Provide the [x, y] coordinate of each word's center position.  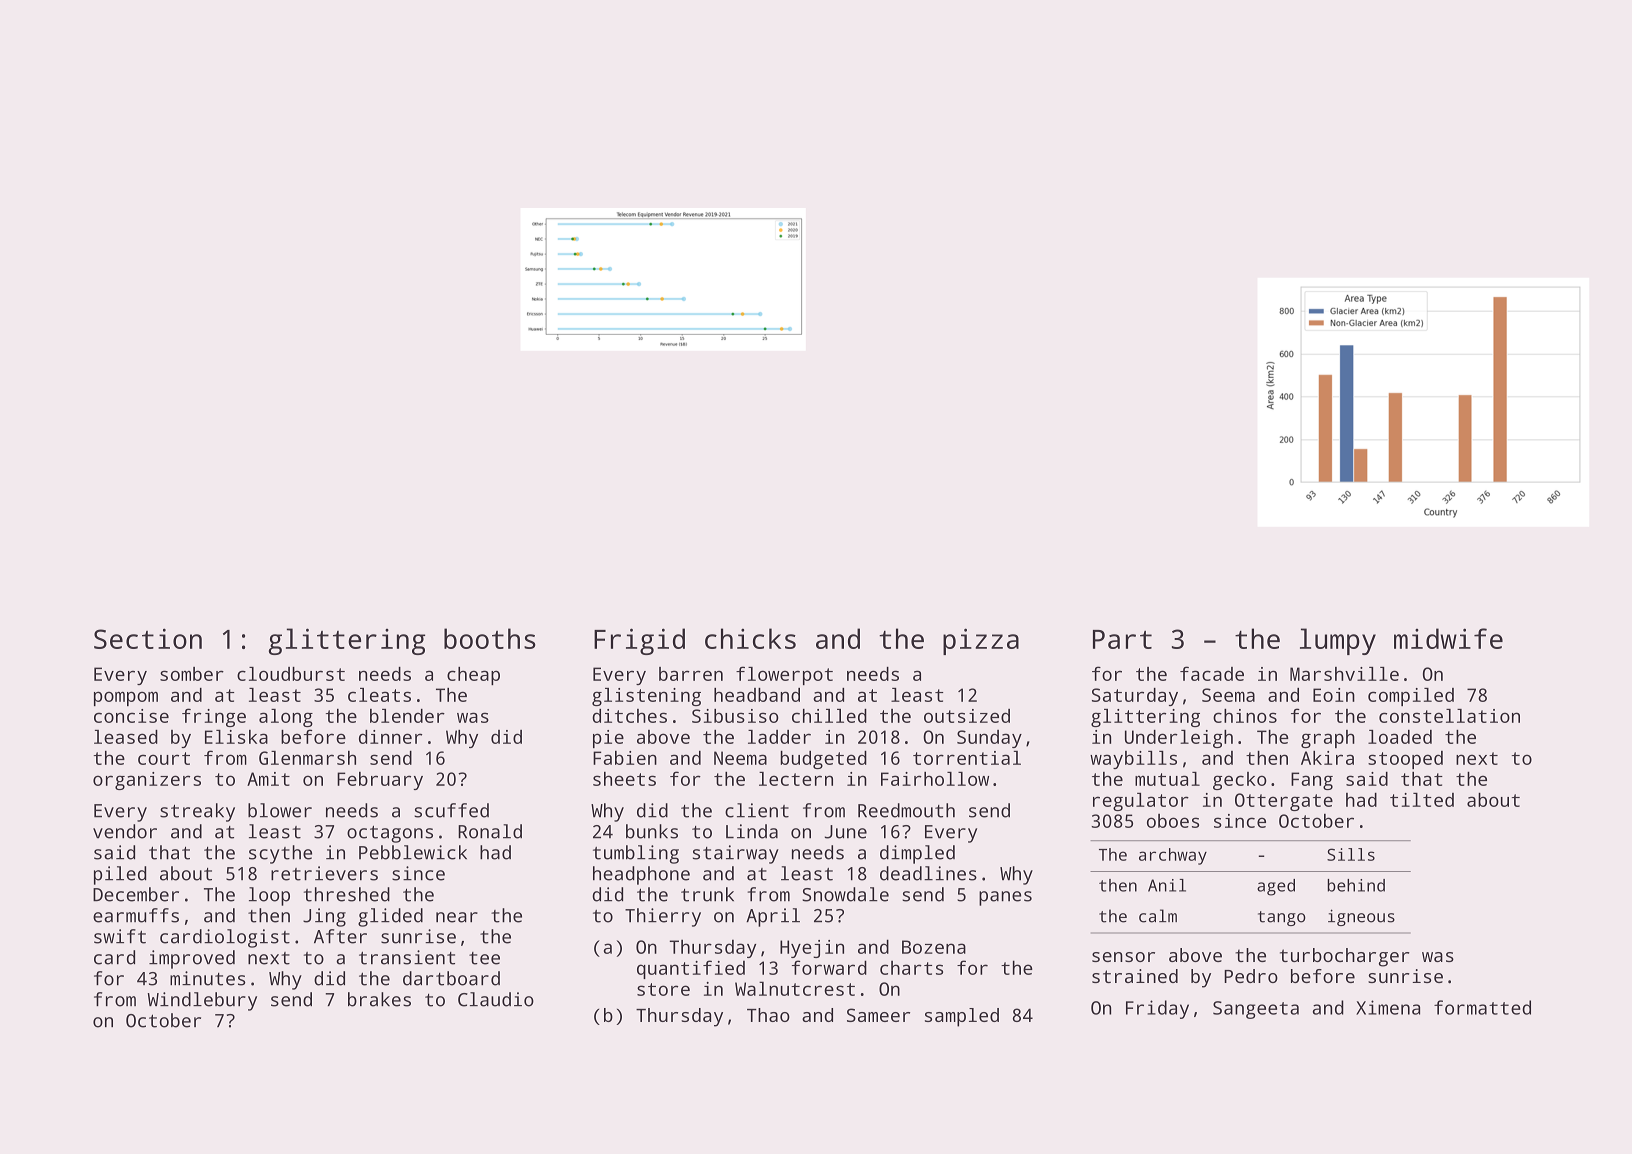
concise [131, 716]
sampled [962, 1017]
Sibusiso [735, 716]
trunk [707, 894]
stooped [1405, 760]
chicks [750, 638]
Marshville [1344, 674]
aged [1276, 887]
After [340, 936]
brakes [379, 999]
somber [192, 674]
